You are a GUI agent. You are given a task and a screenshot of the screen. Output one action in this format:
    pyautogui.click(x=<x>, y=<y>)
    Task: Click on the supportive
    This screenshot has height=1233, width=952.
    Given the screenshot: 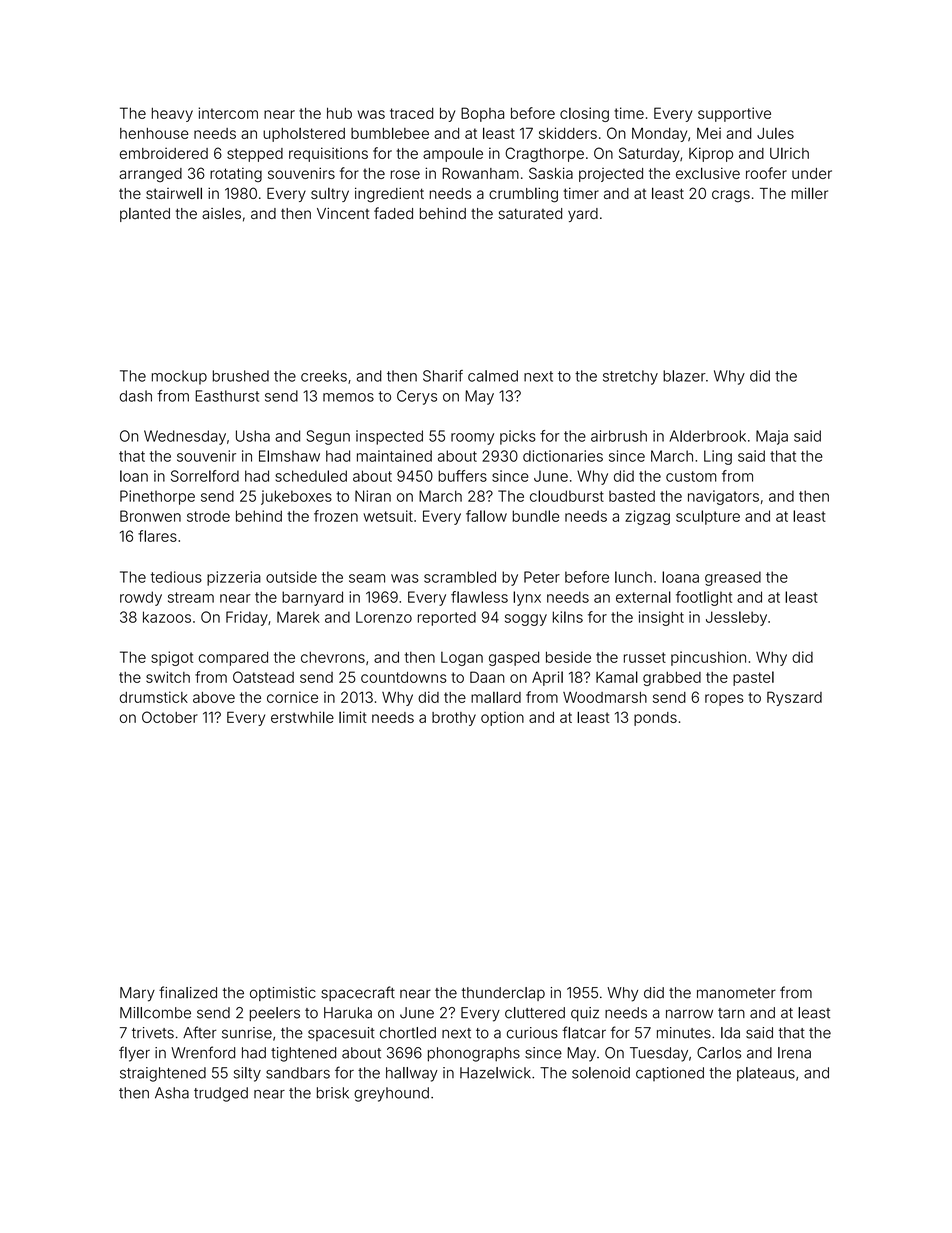 What is the action you would take?
    pyautogui.click(x=734, y=114)
